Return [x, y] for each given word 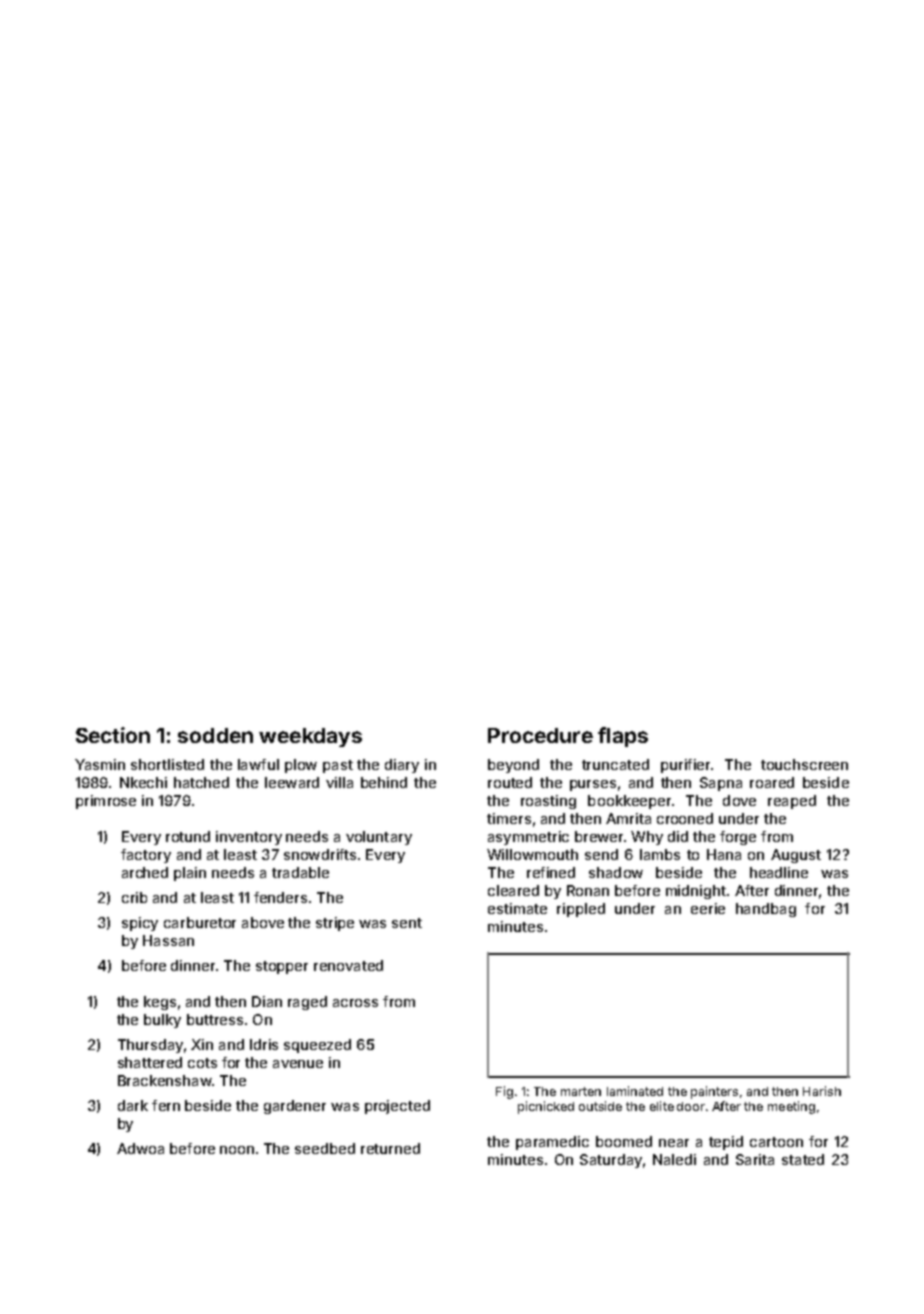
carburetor [200, 922]
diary [402, 766]
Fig [504, 1092]
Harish [822, 1091]
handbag [766, 910]
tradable [300, 872]
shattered [150, 1062]
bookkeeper [629, 802]
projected [397, 1107]
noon [237, 1150]
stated [803, 1159]
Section [113, 735]
